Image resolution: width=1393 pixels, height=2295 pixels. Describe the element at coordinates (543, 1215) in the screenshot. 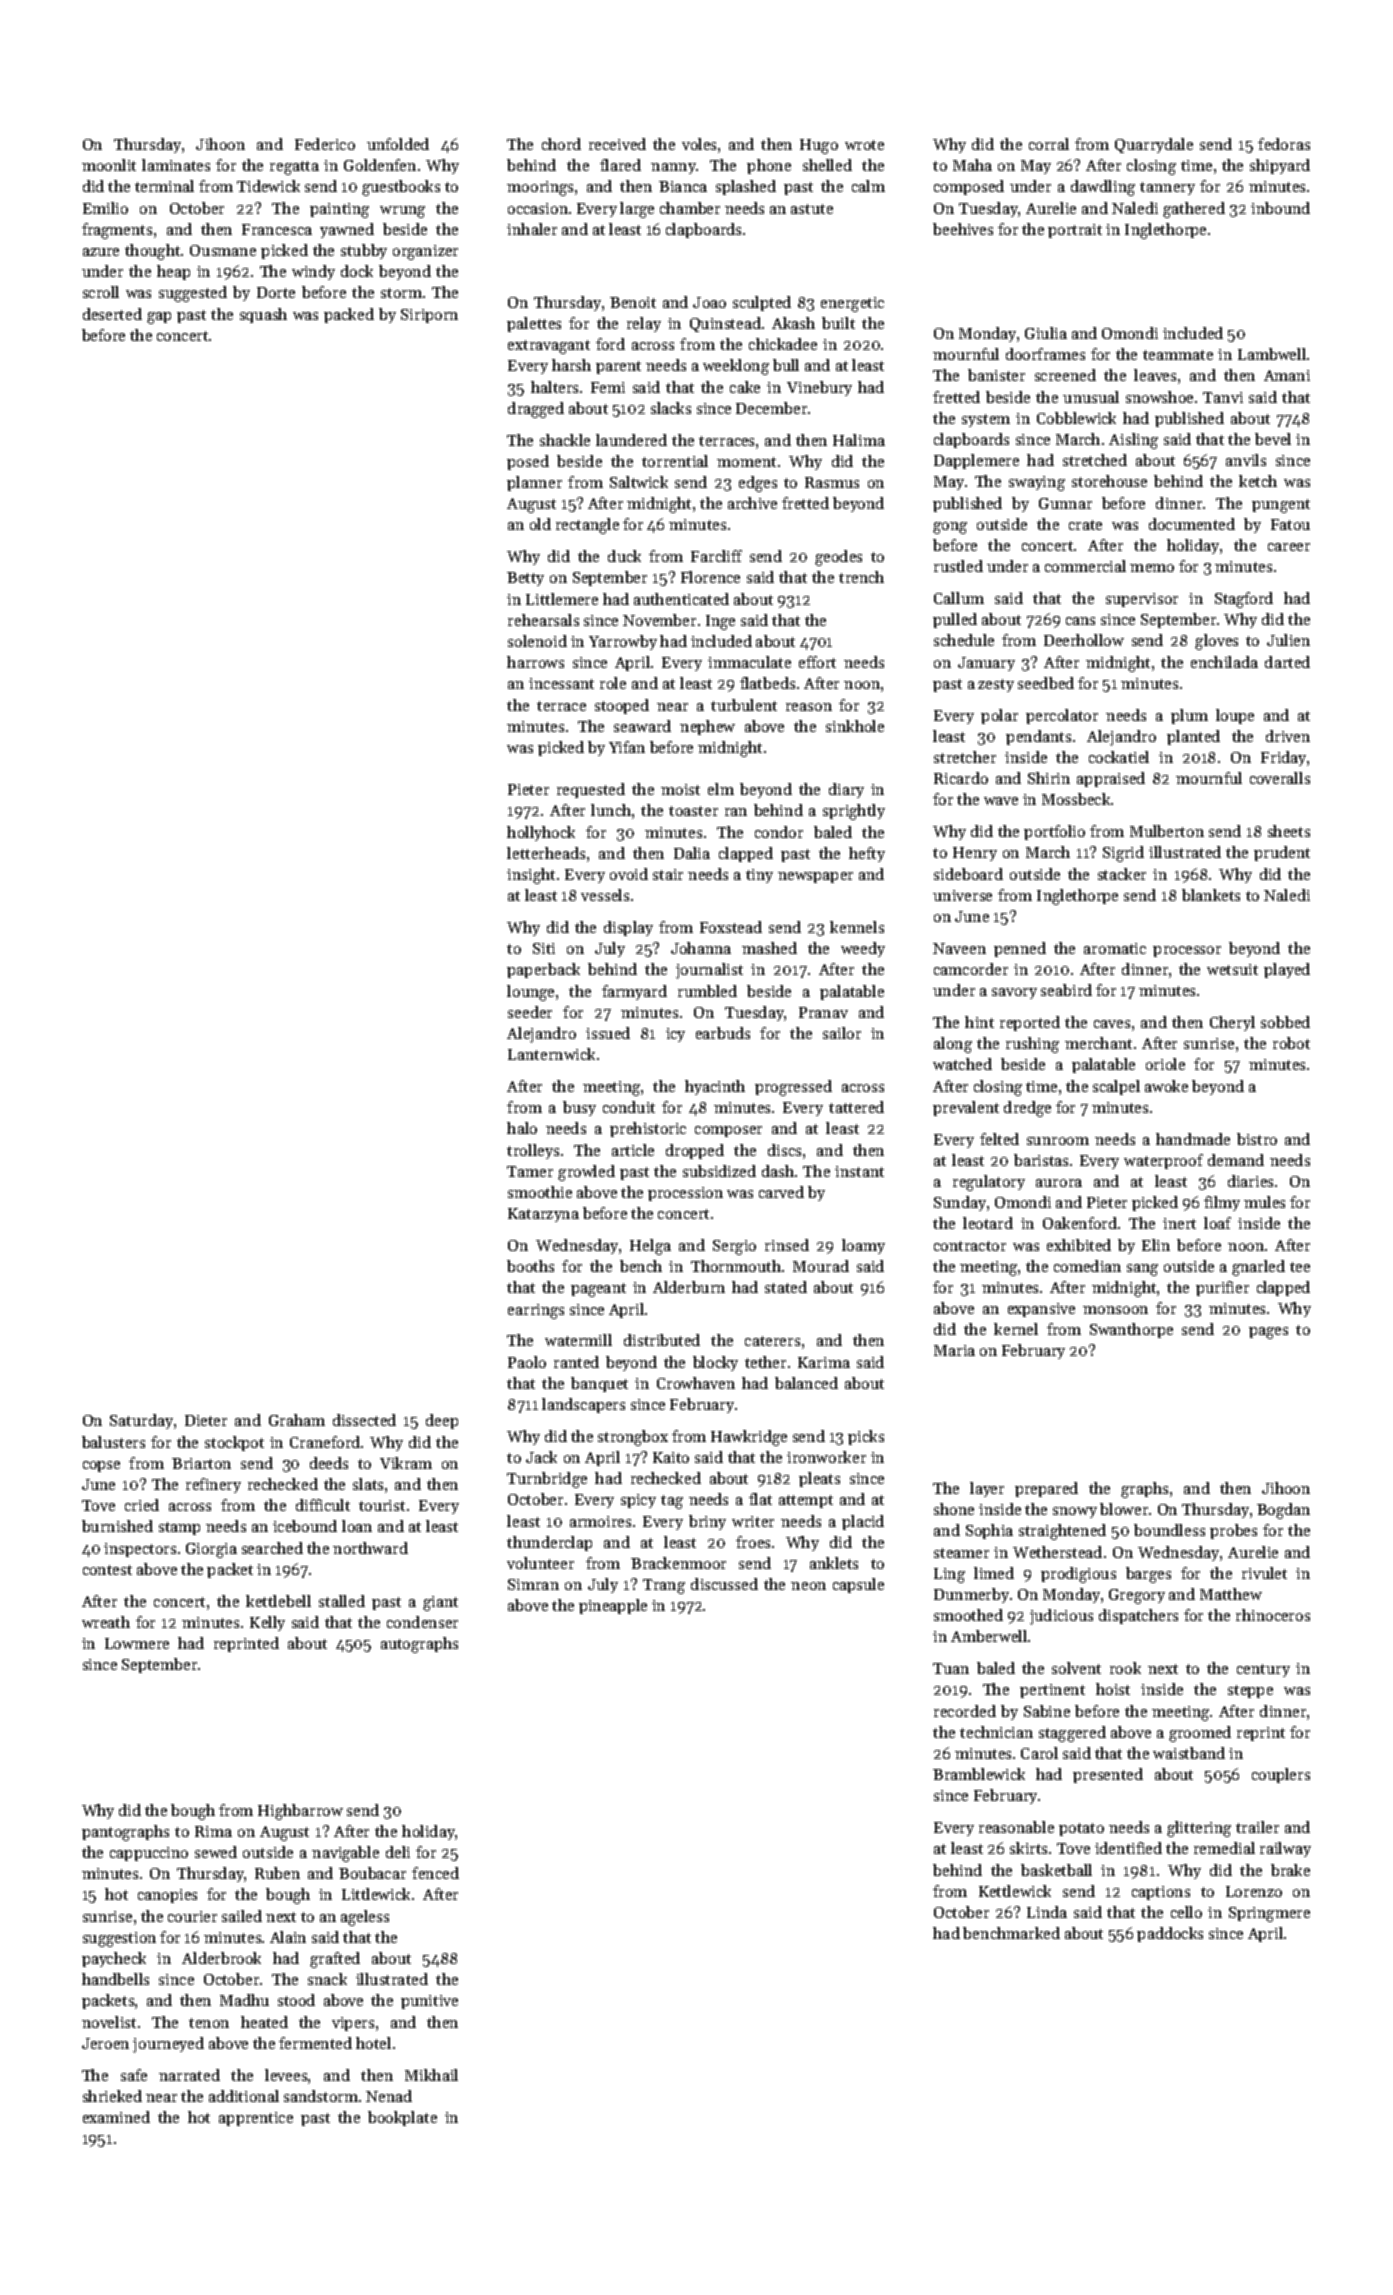

I see `Katarzyna` at that location.
